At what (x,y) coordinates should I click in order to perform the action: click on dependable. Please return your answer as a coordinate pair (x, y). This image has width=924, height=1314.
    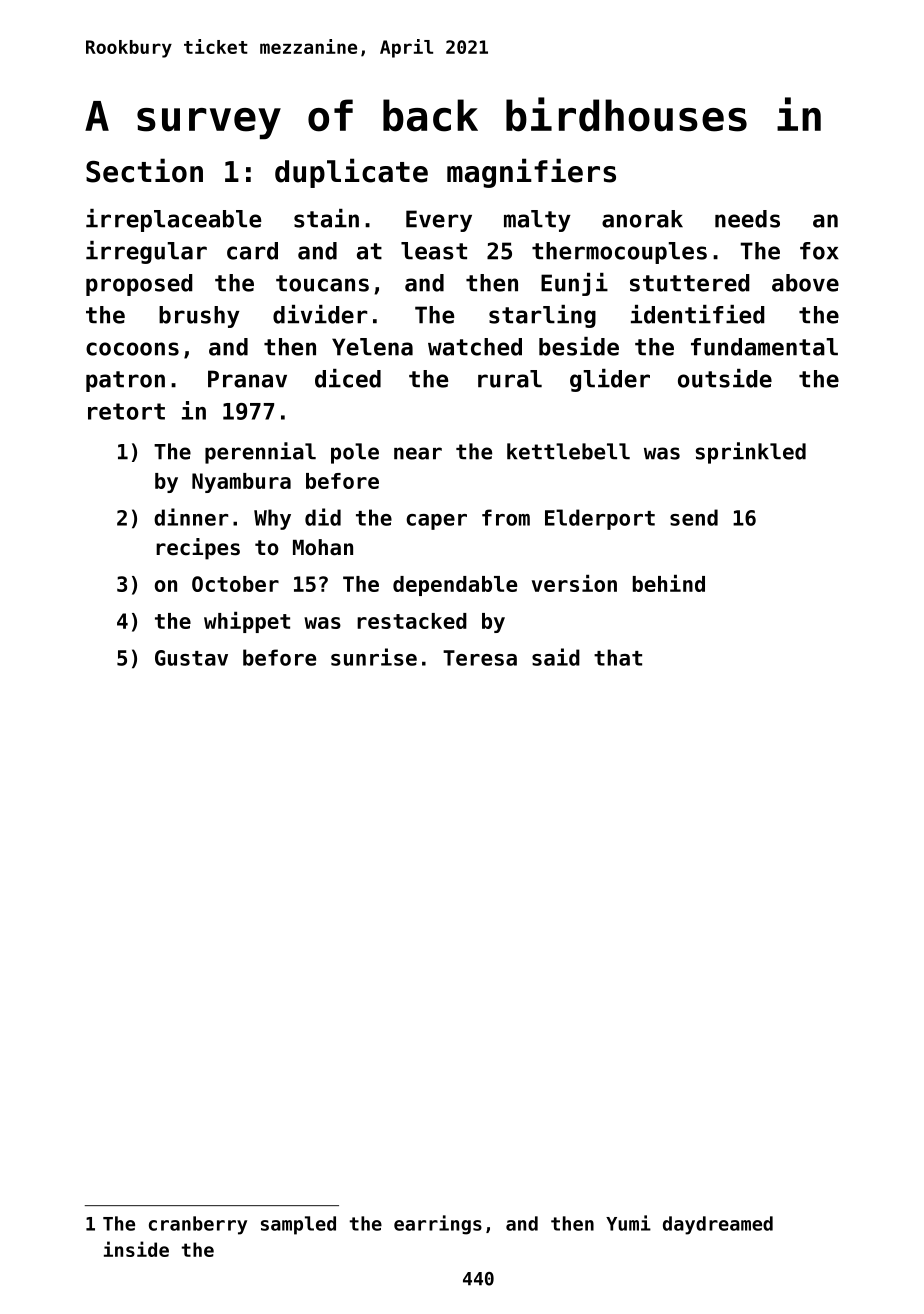
    Looking at the image, I should click on (455, 586).
